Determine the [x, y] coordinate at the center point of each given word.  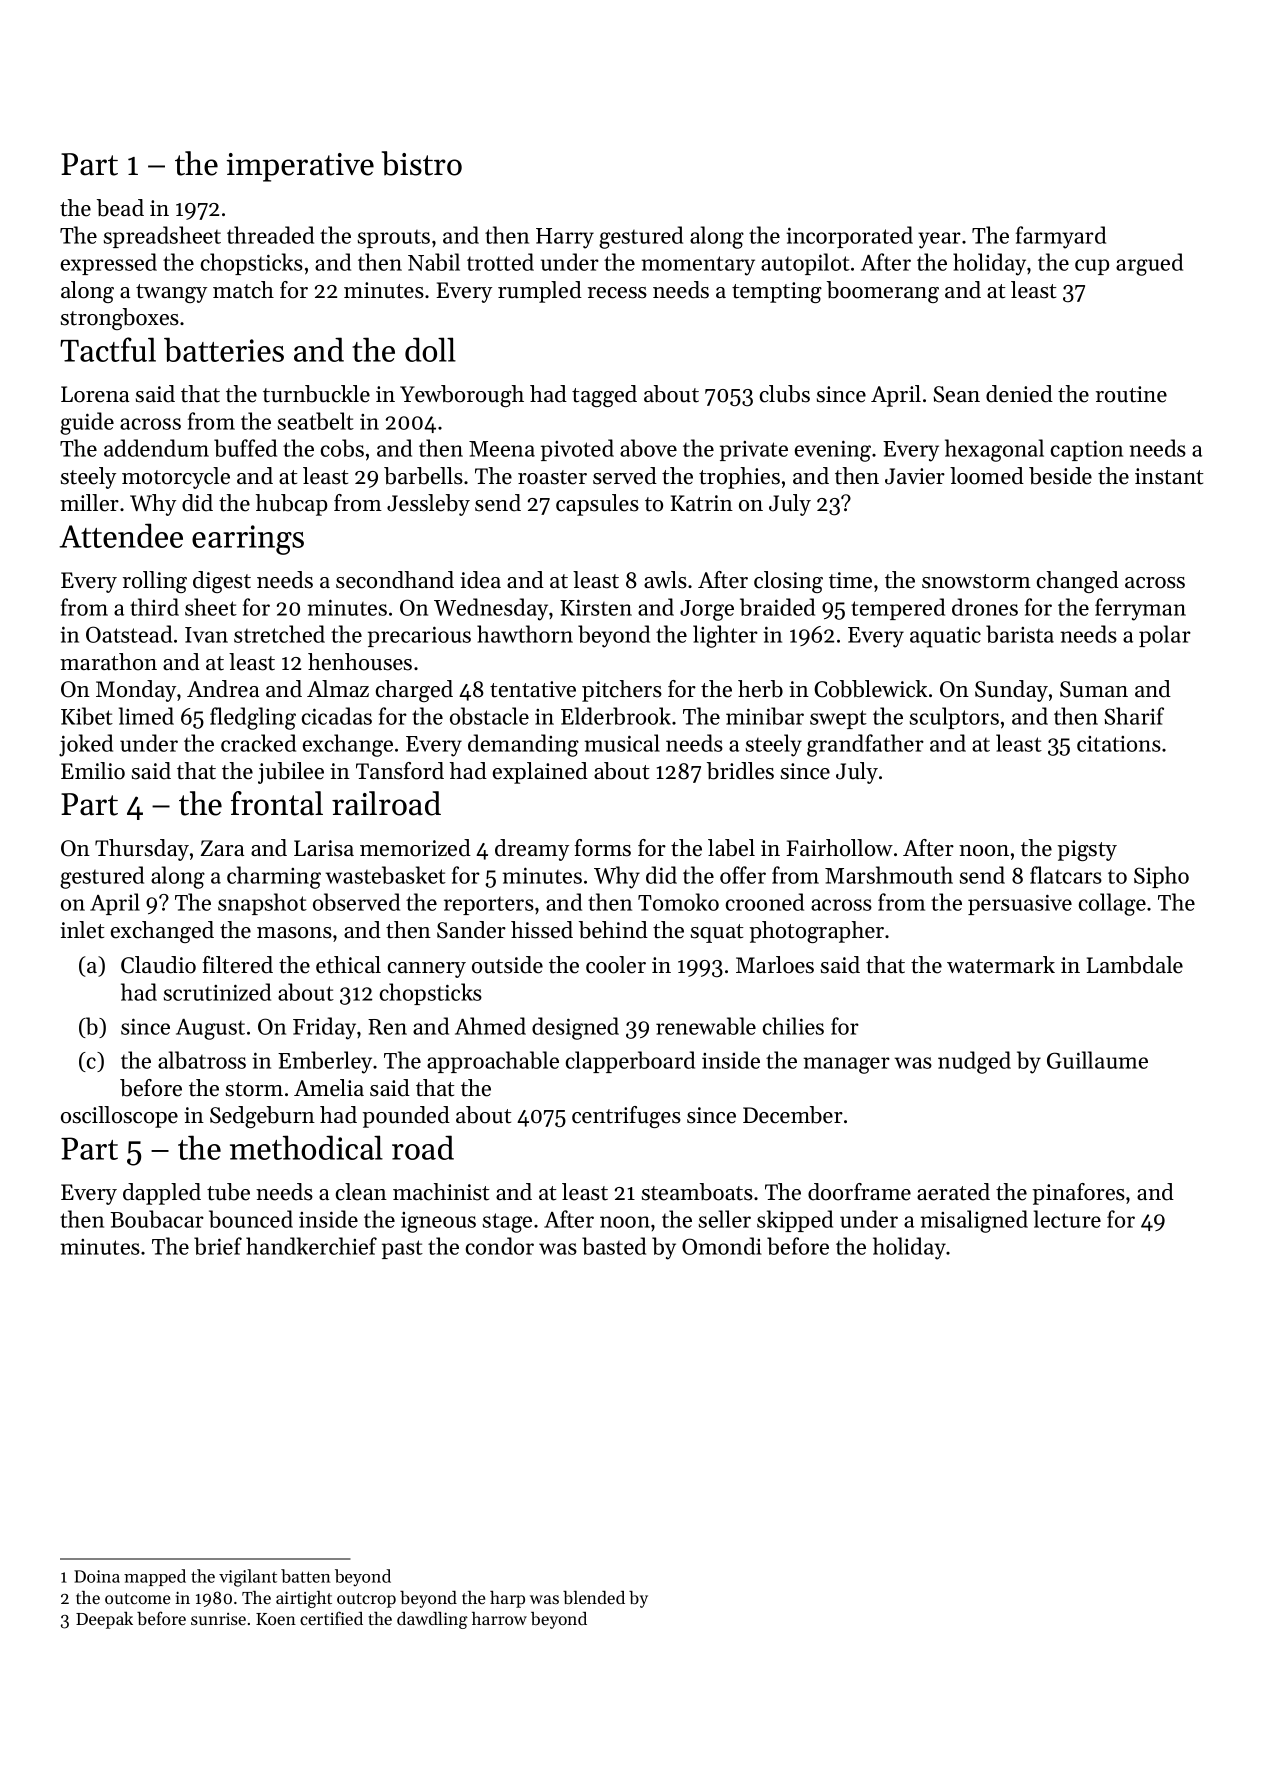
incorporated [849, 237]
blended [594, 1597]
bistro [422, 163]
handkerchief [311, 1246]
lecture [1067, 1219]
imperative [300, 167]
